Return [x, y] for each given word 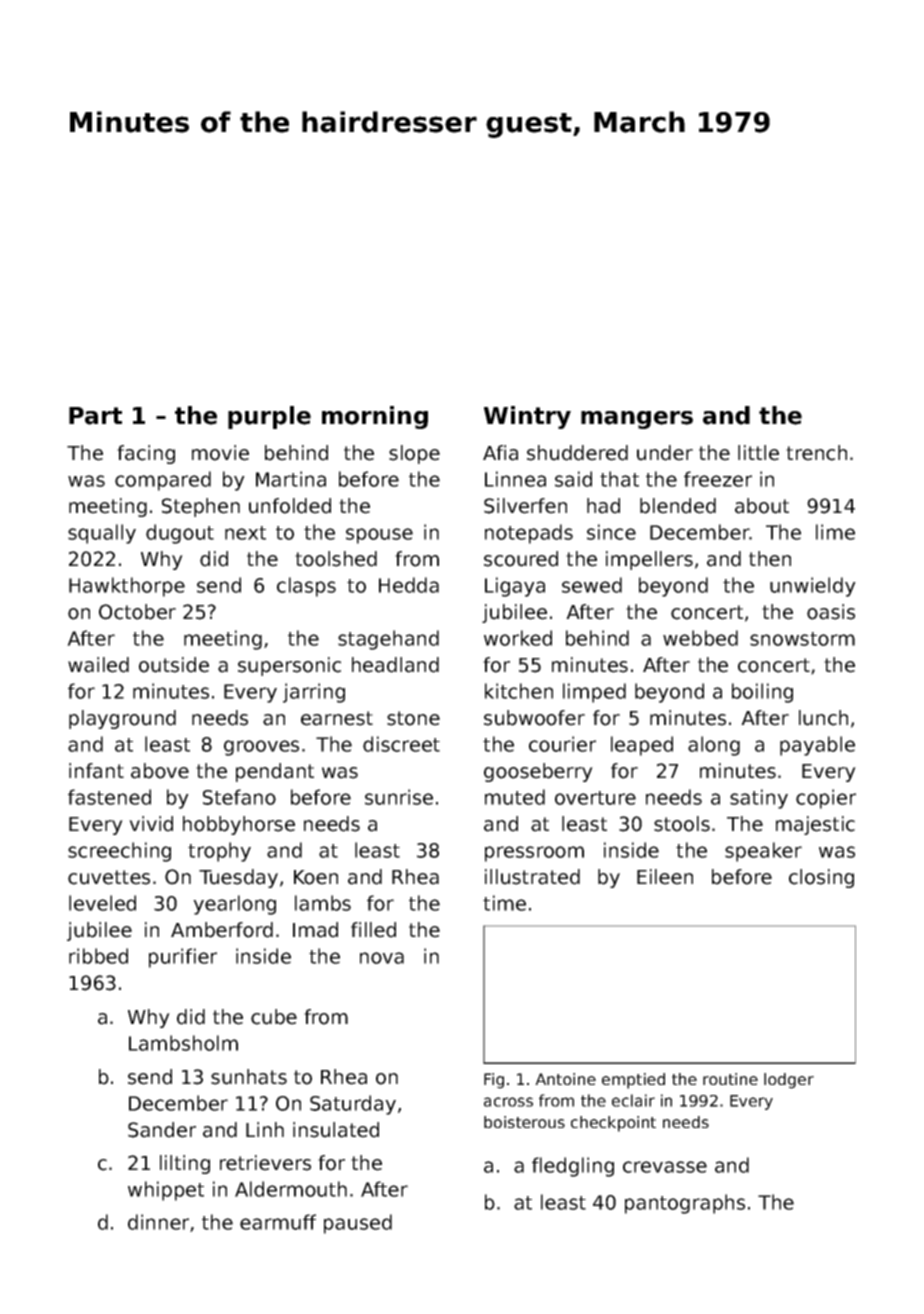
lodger [789, 1081]
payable [817, 746]
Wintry [527, 417]
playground [122, 719]
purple [269, 417]
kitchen [519, 691]
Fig [494, 1081]
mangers [637, 420]
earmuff [278, 1222]
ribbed [98, 956]
